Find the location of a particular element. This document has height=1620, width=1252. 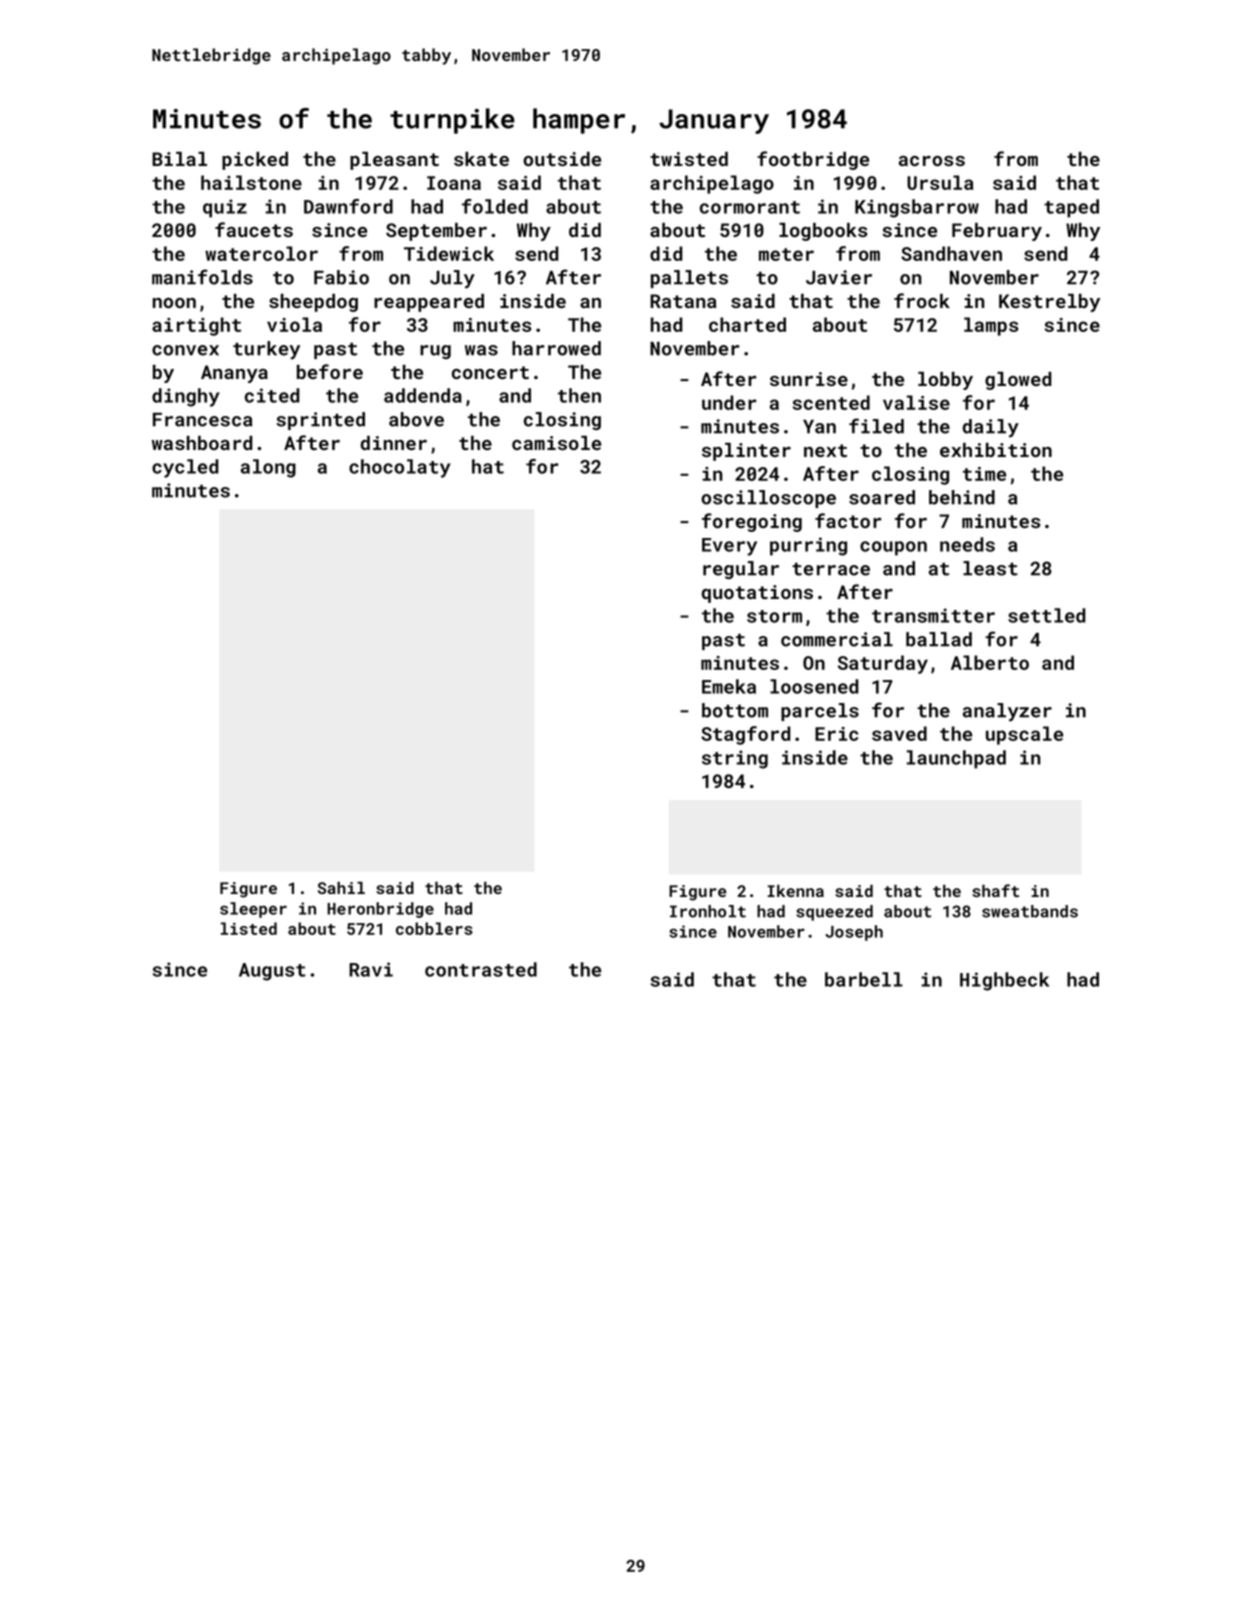

across is located at coordinates (932, 161).
